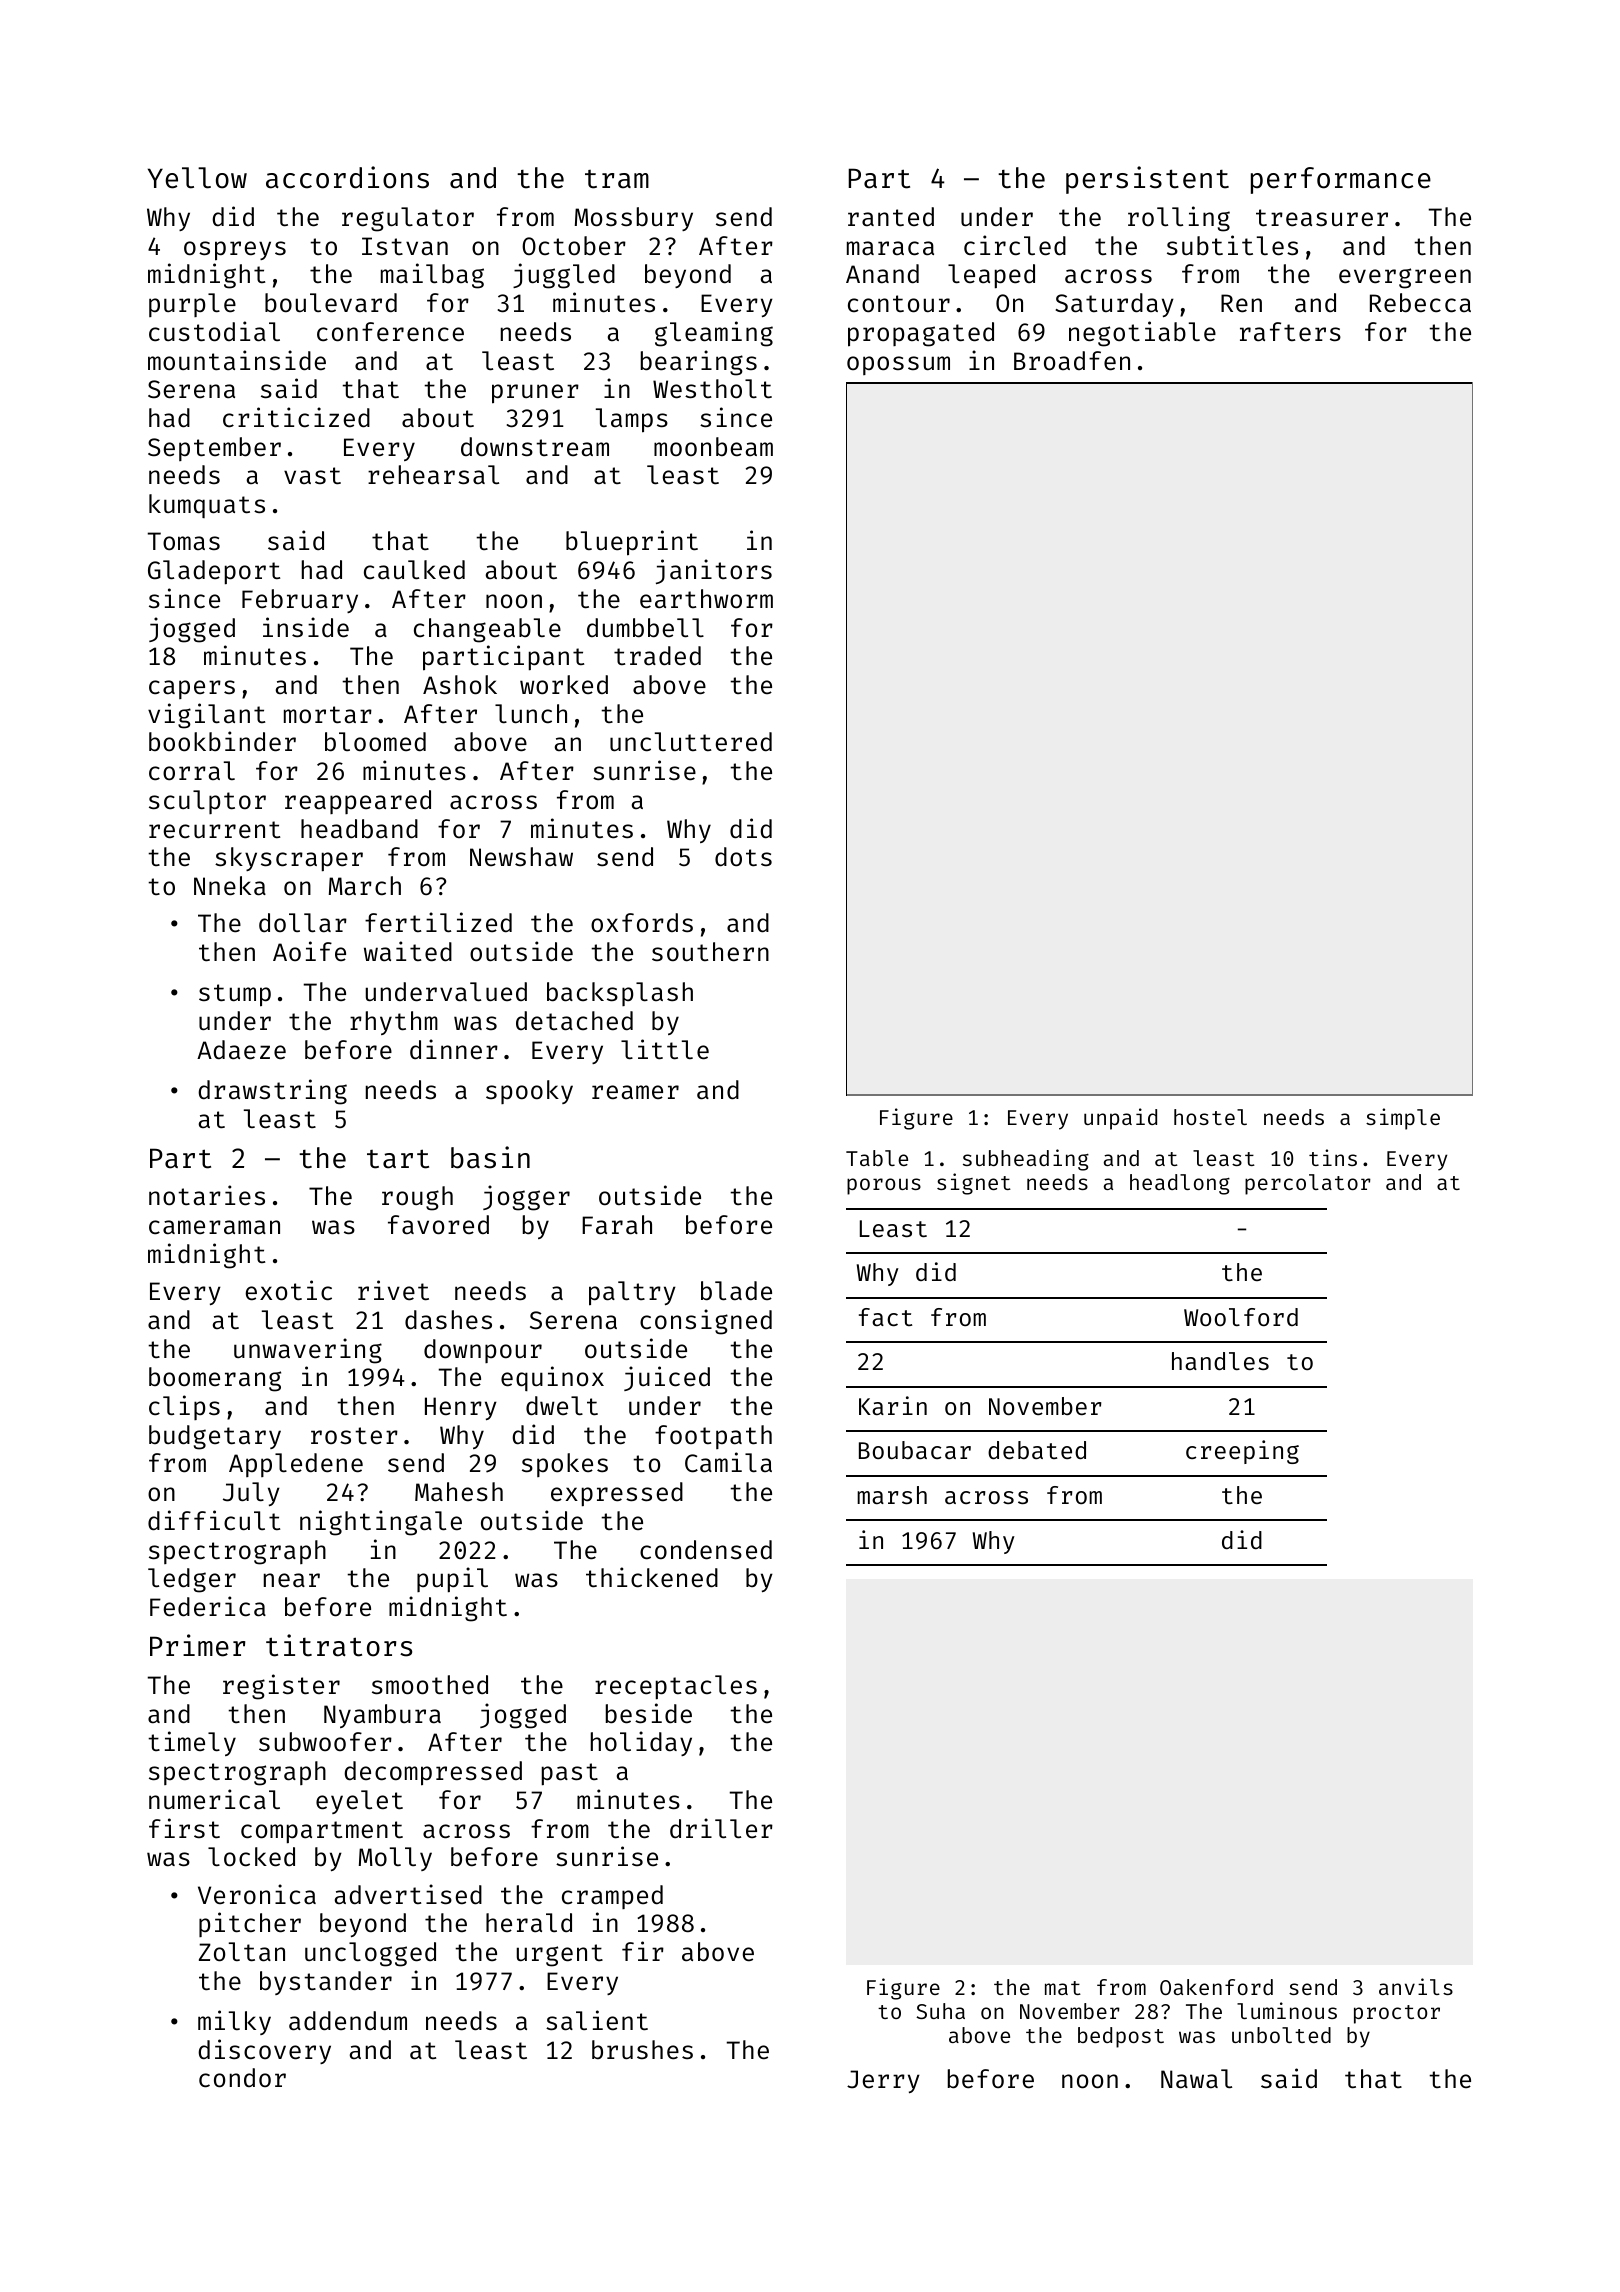 This document has height=2292, width=1620. What do you see at coordinates (1196, 2079) in the document?
I see `Nawal` at bounding box center [1196, 2079].
